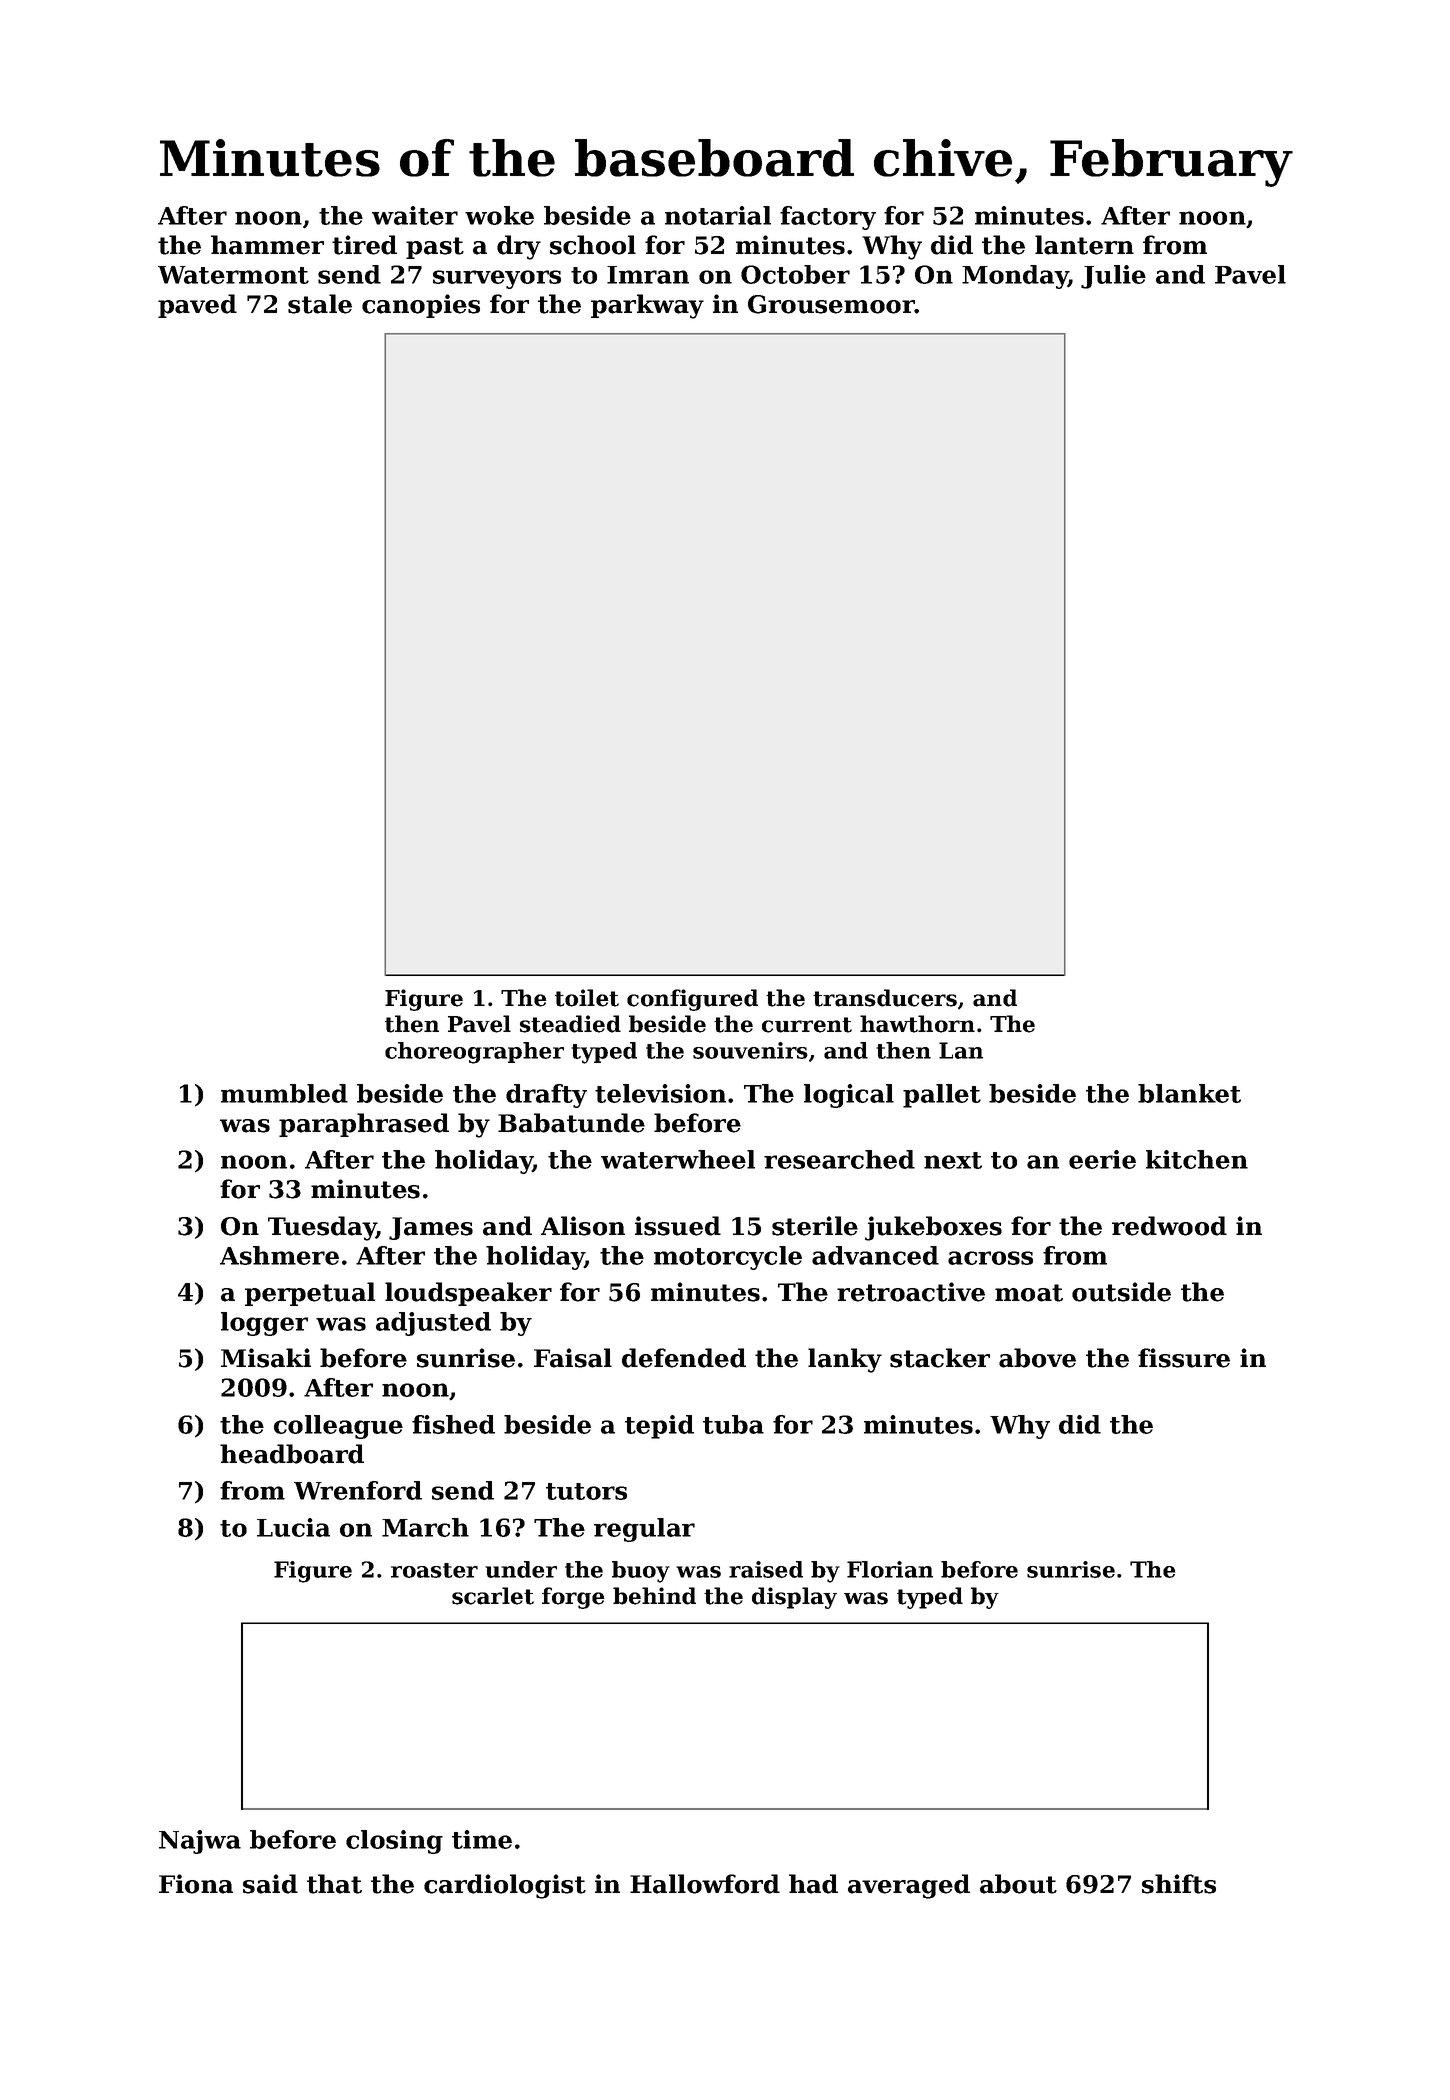  I want to click on behind, so click(654, 1596).
